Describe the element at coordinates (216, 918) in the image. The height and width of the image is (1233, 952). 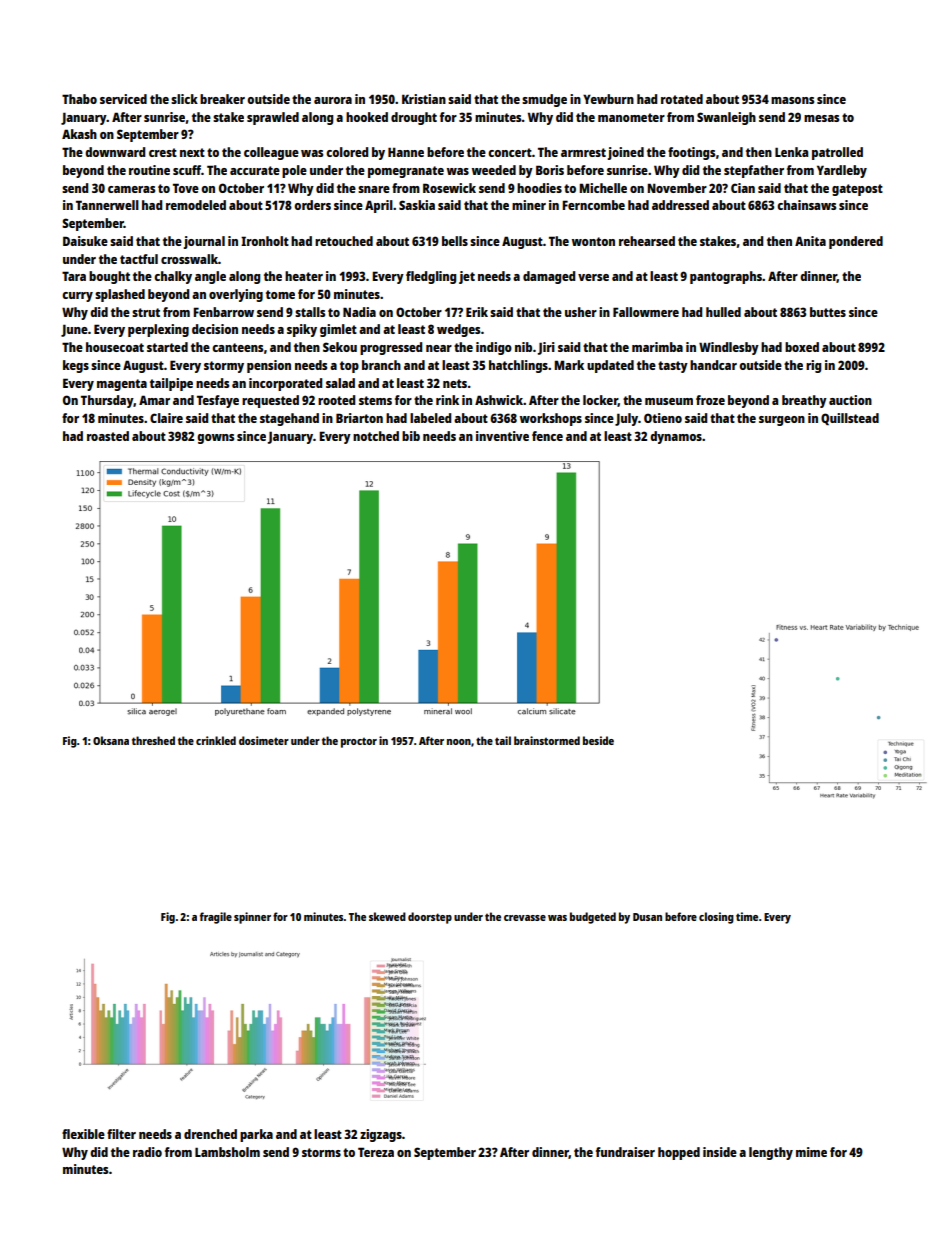
I see `fragile` at that location.
